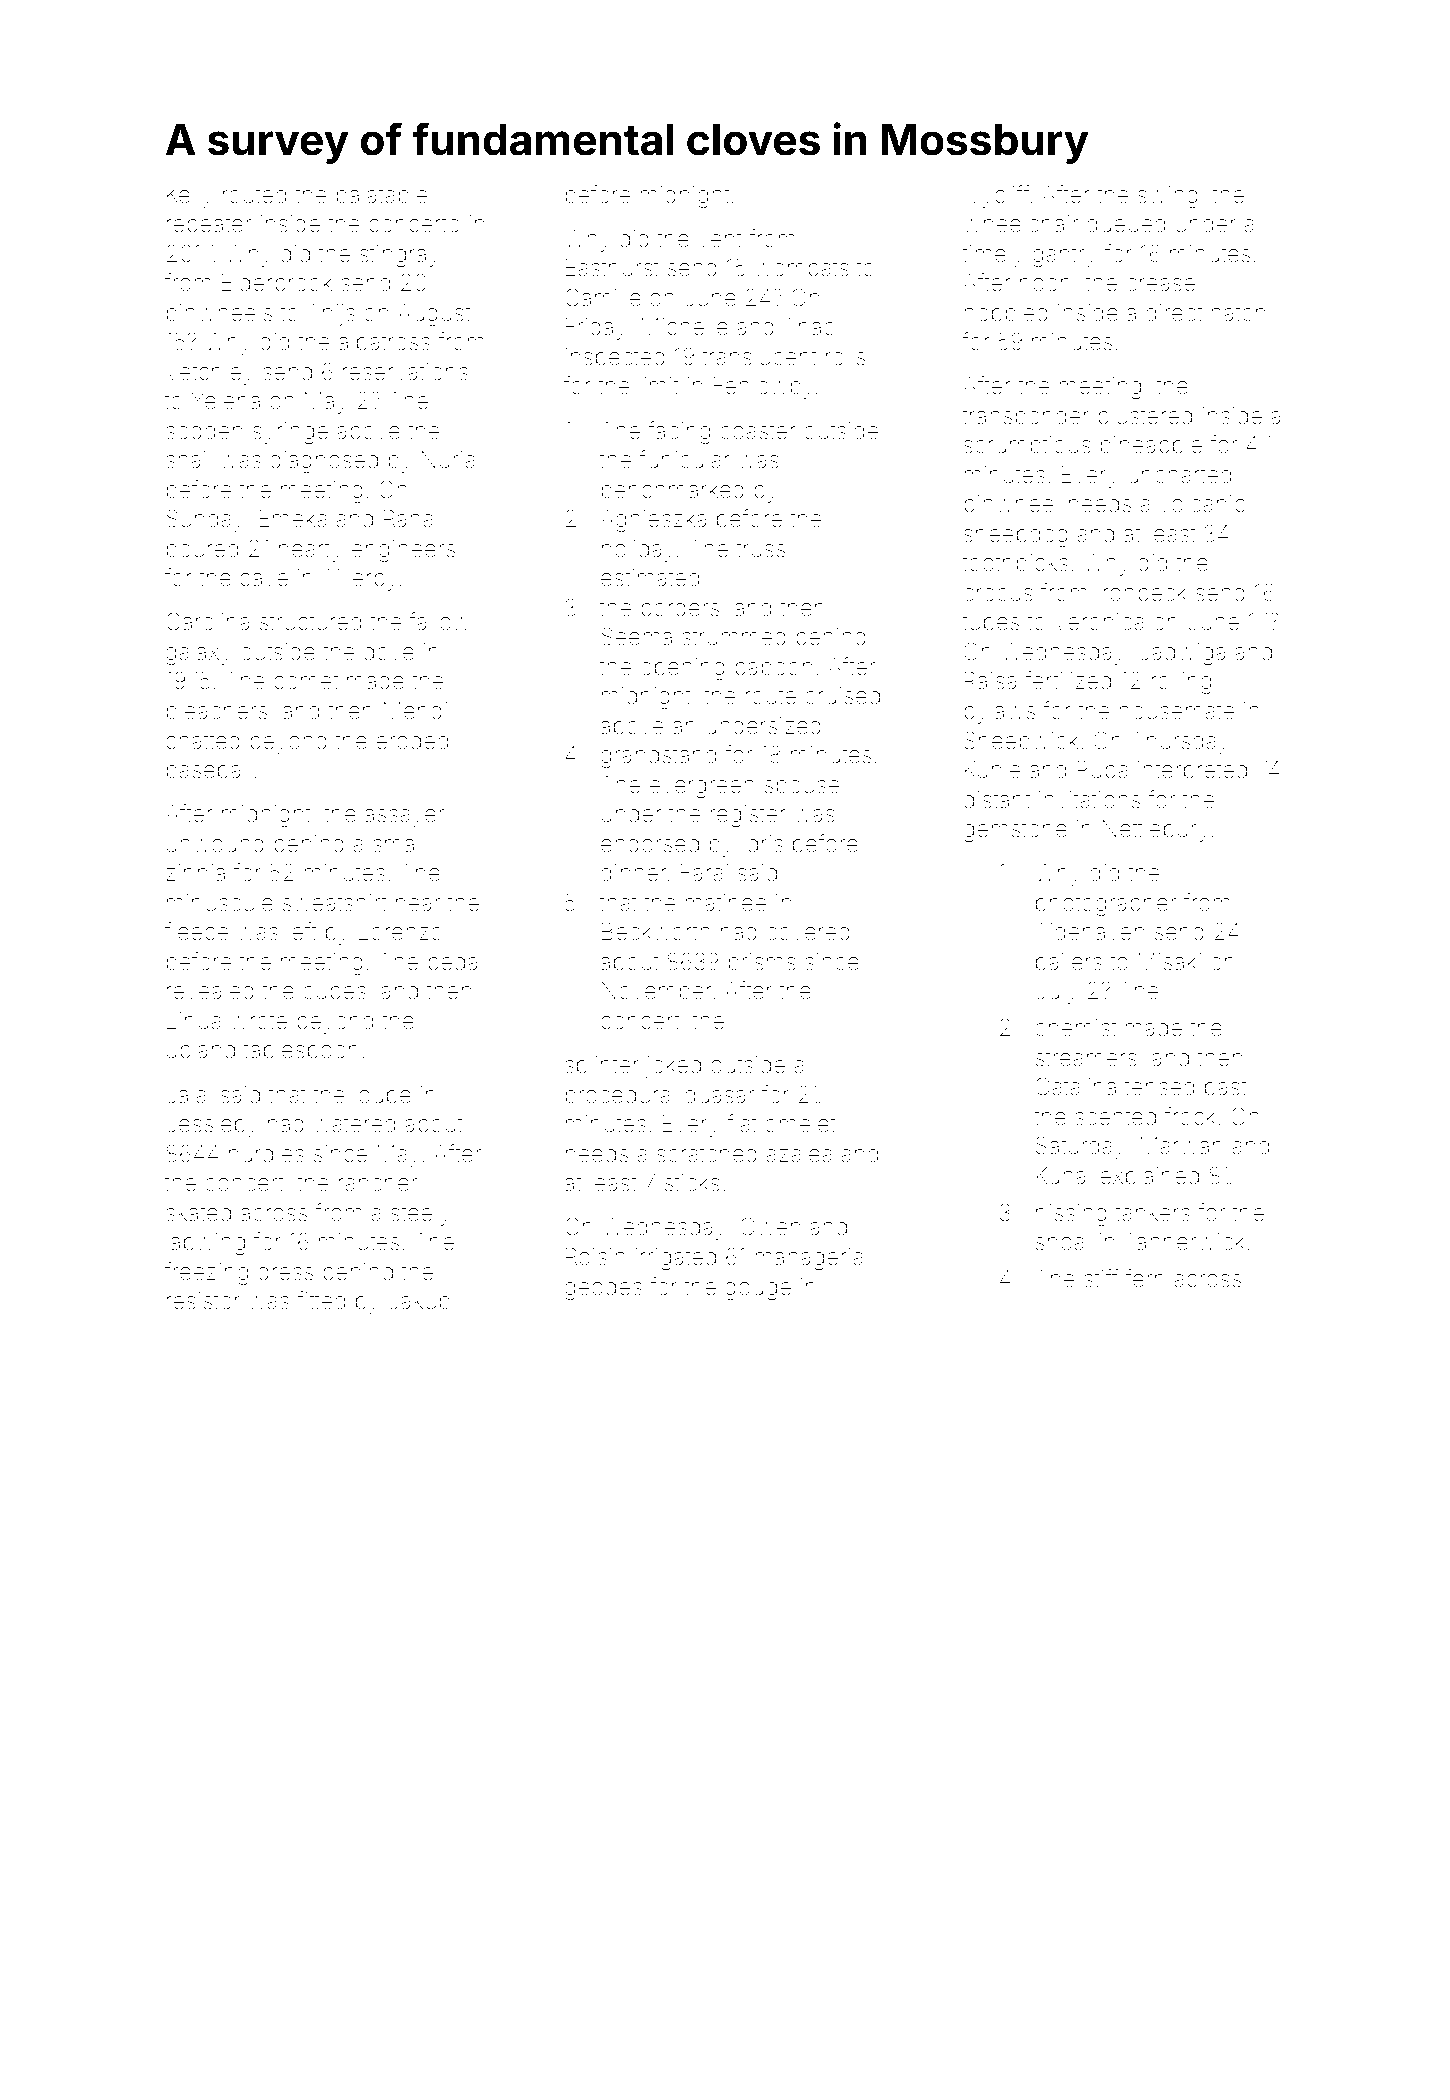 This document has width=1450, height=2100. Describe the element at coordinates (1076, 1028) in the document. I see `chemist` at that location.
